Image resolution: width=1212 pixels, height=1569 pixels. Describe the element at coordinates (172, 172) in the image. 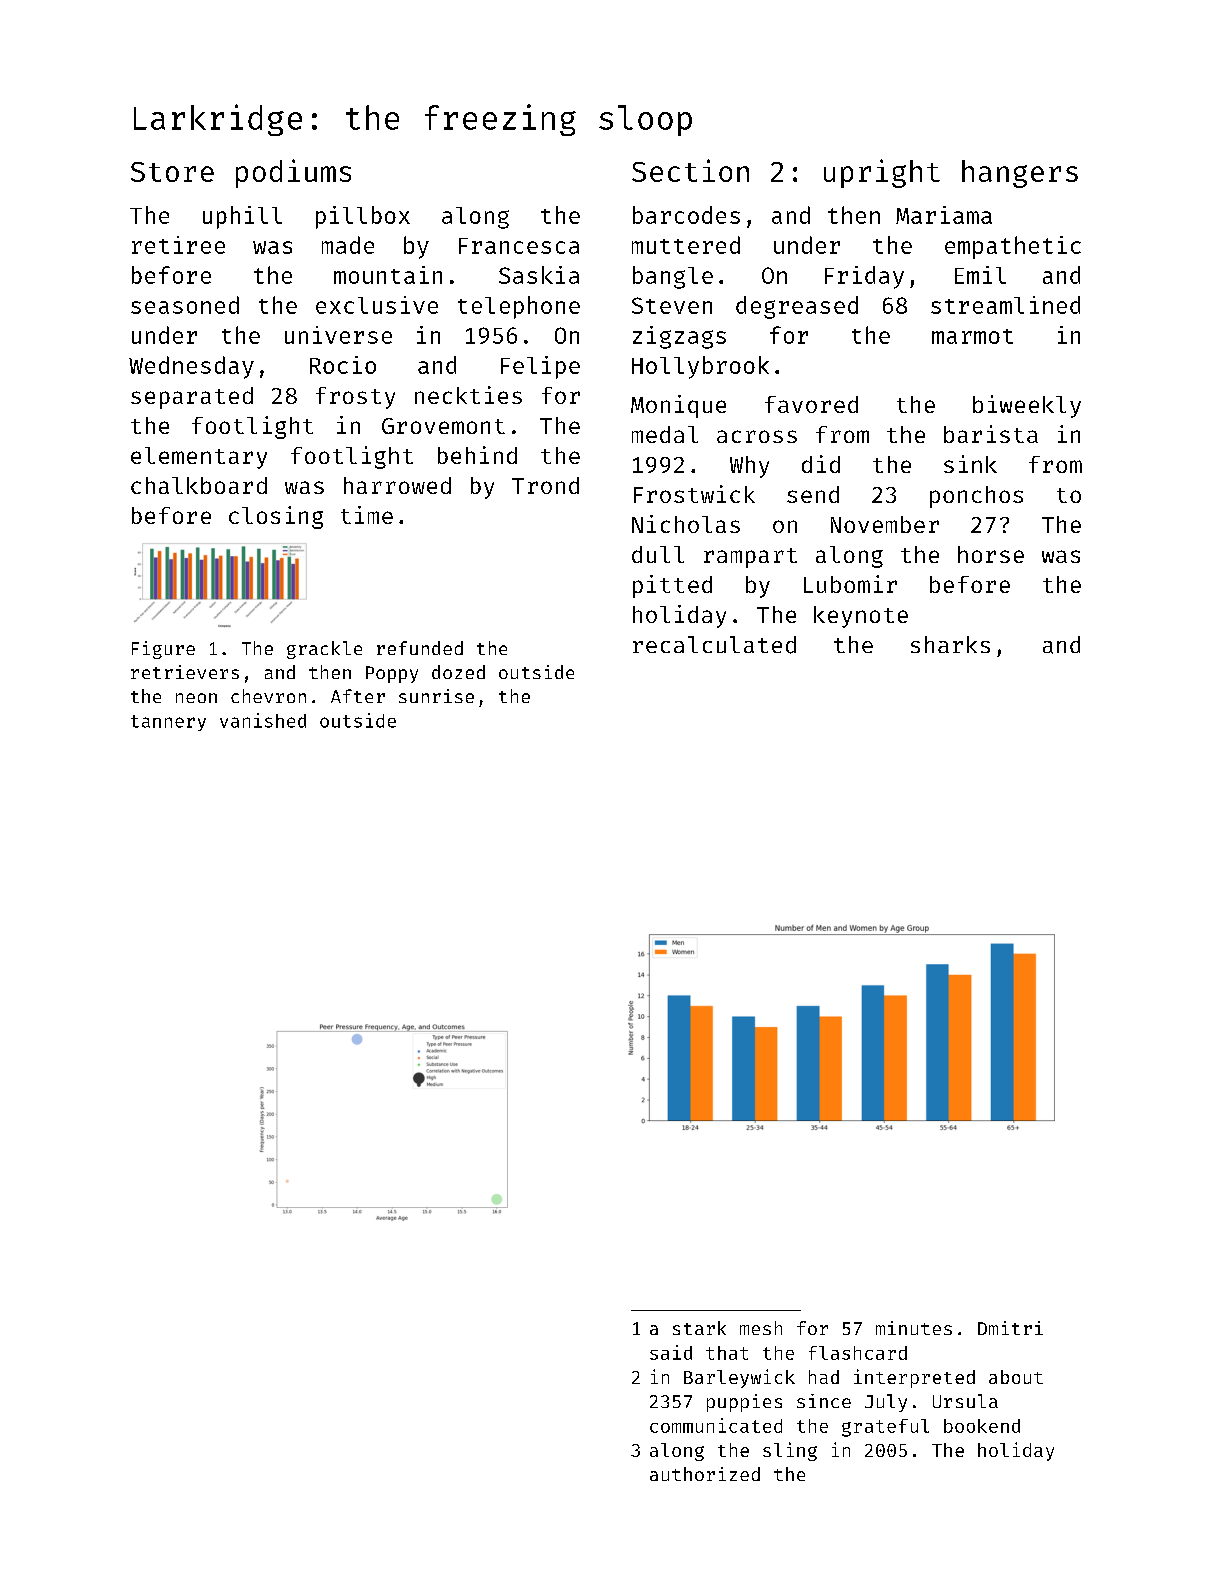

I see `Store` at that location.
